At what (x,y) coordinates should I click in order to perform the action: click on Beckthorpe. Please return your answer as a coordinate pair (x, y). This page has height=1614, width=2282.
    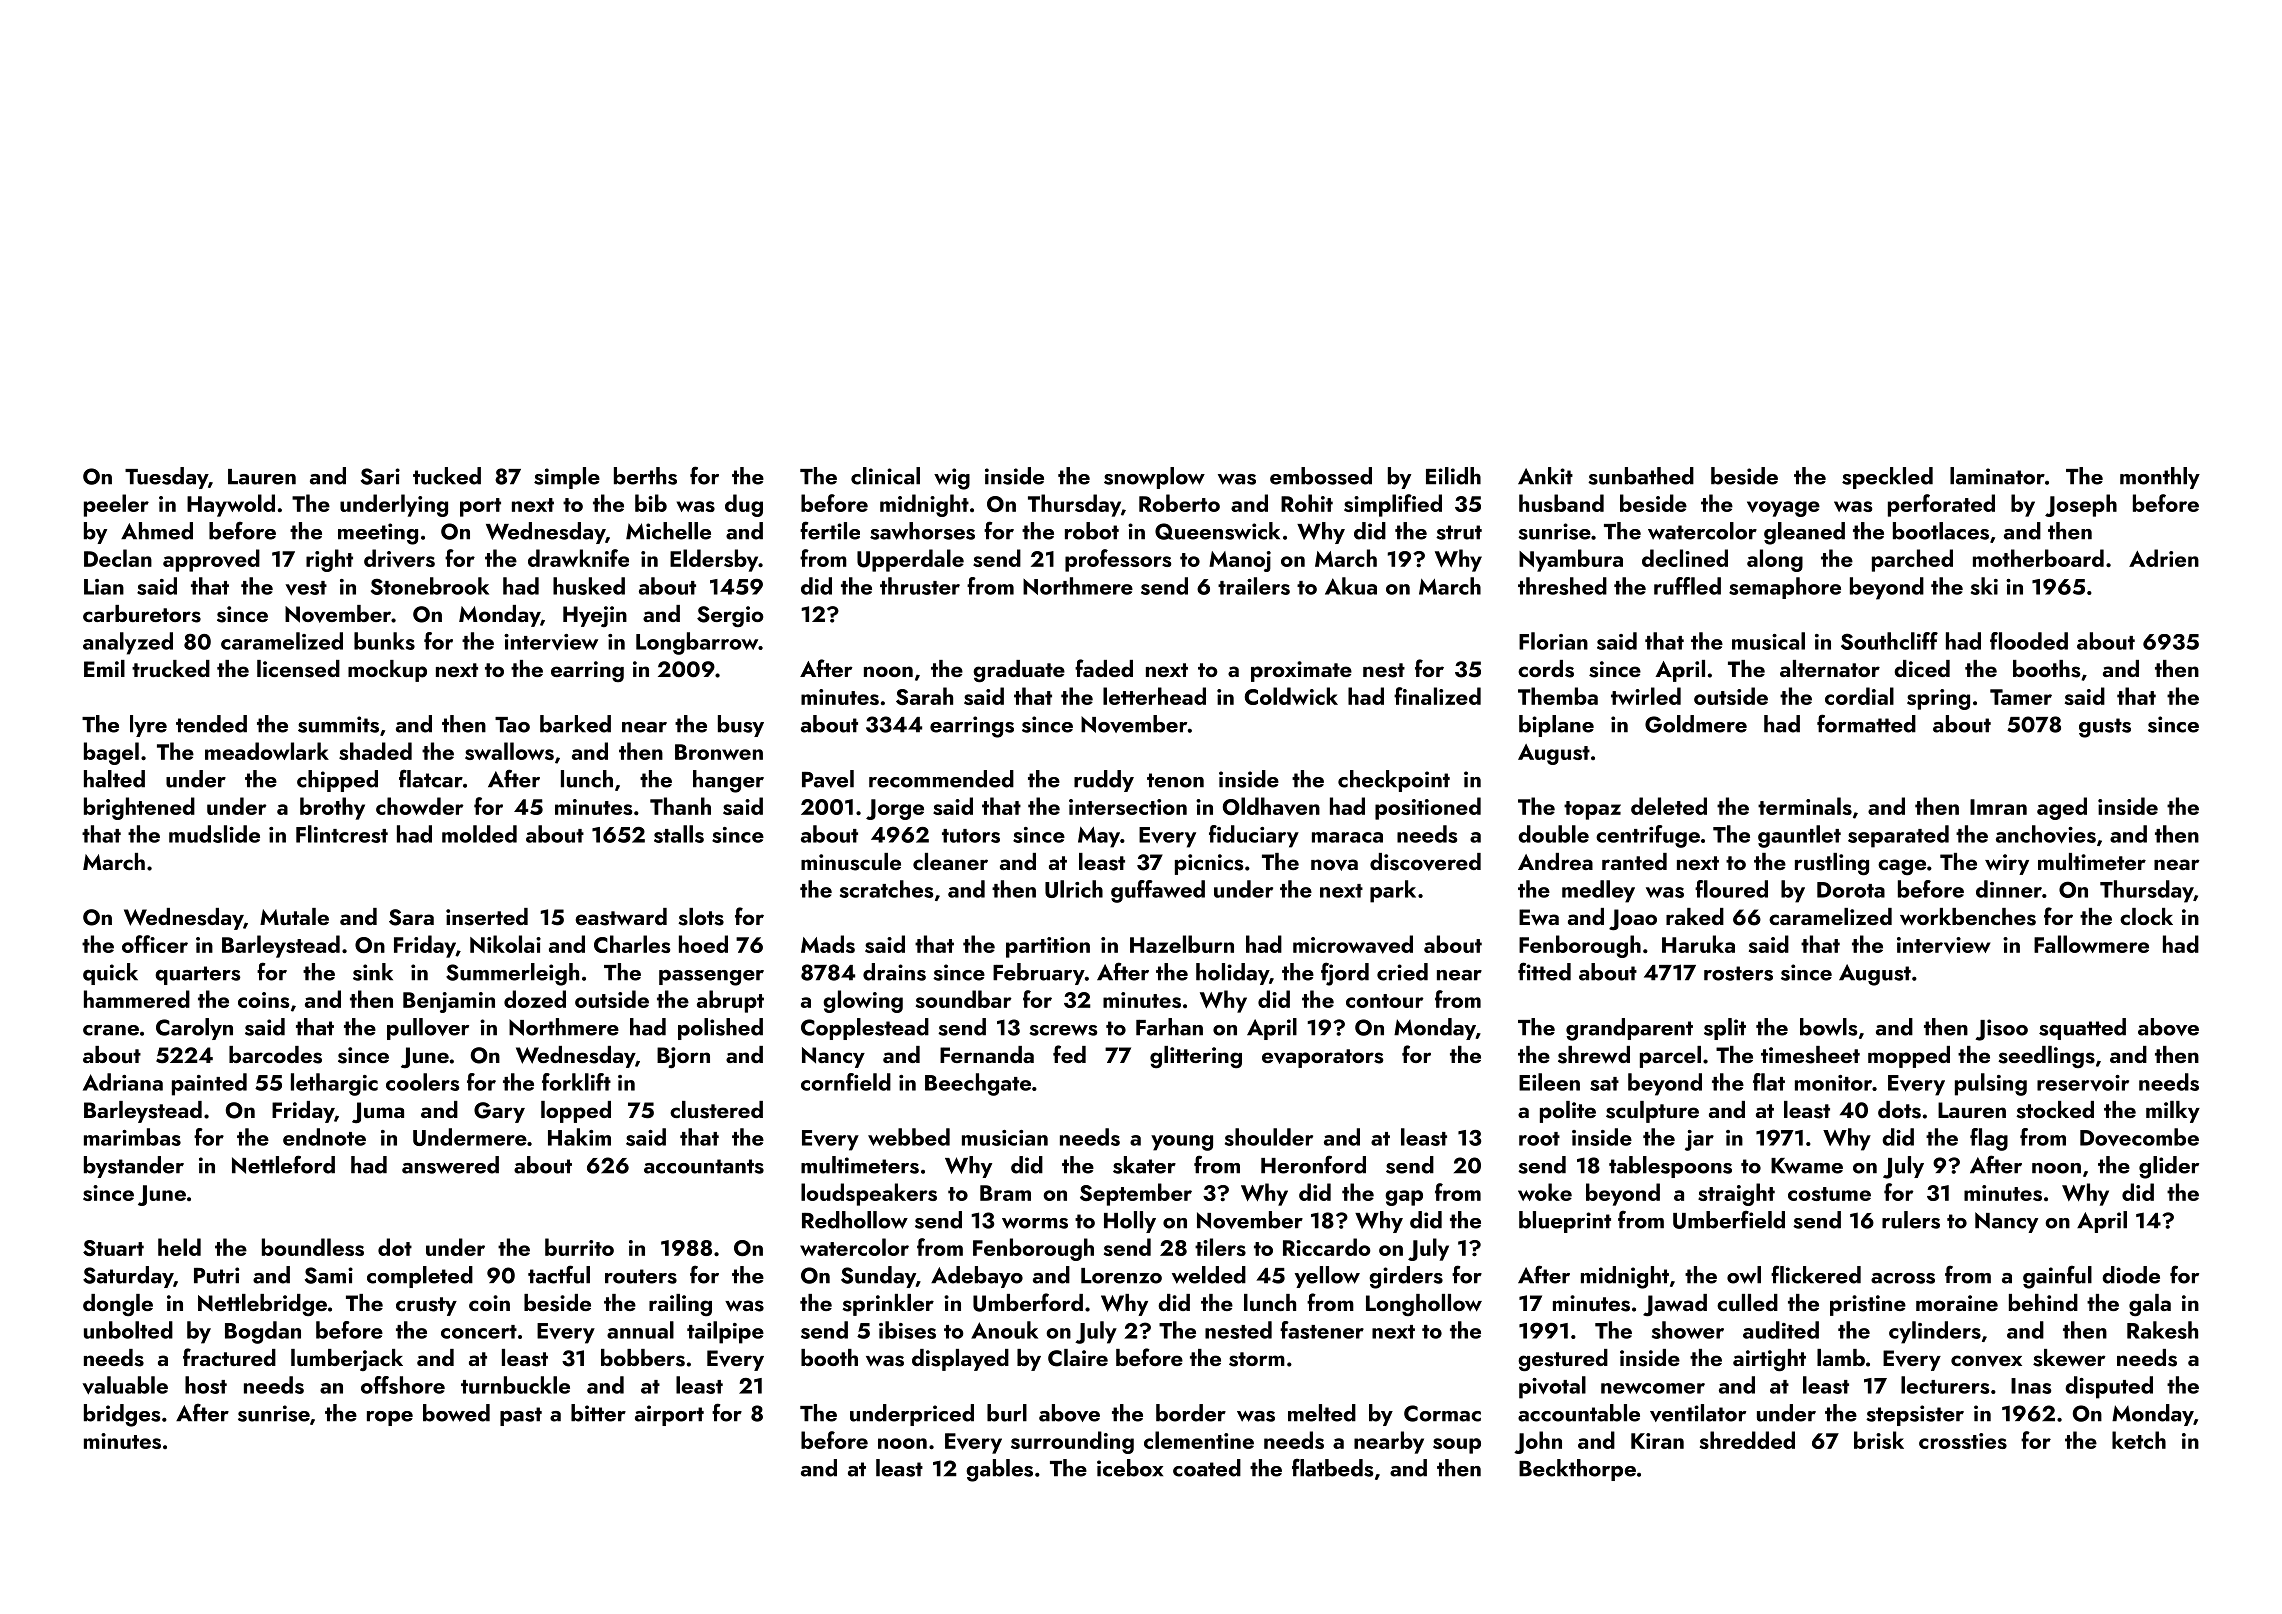
    Looking at the image, I should click on (1577, 1470).
